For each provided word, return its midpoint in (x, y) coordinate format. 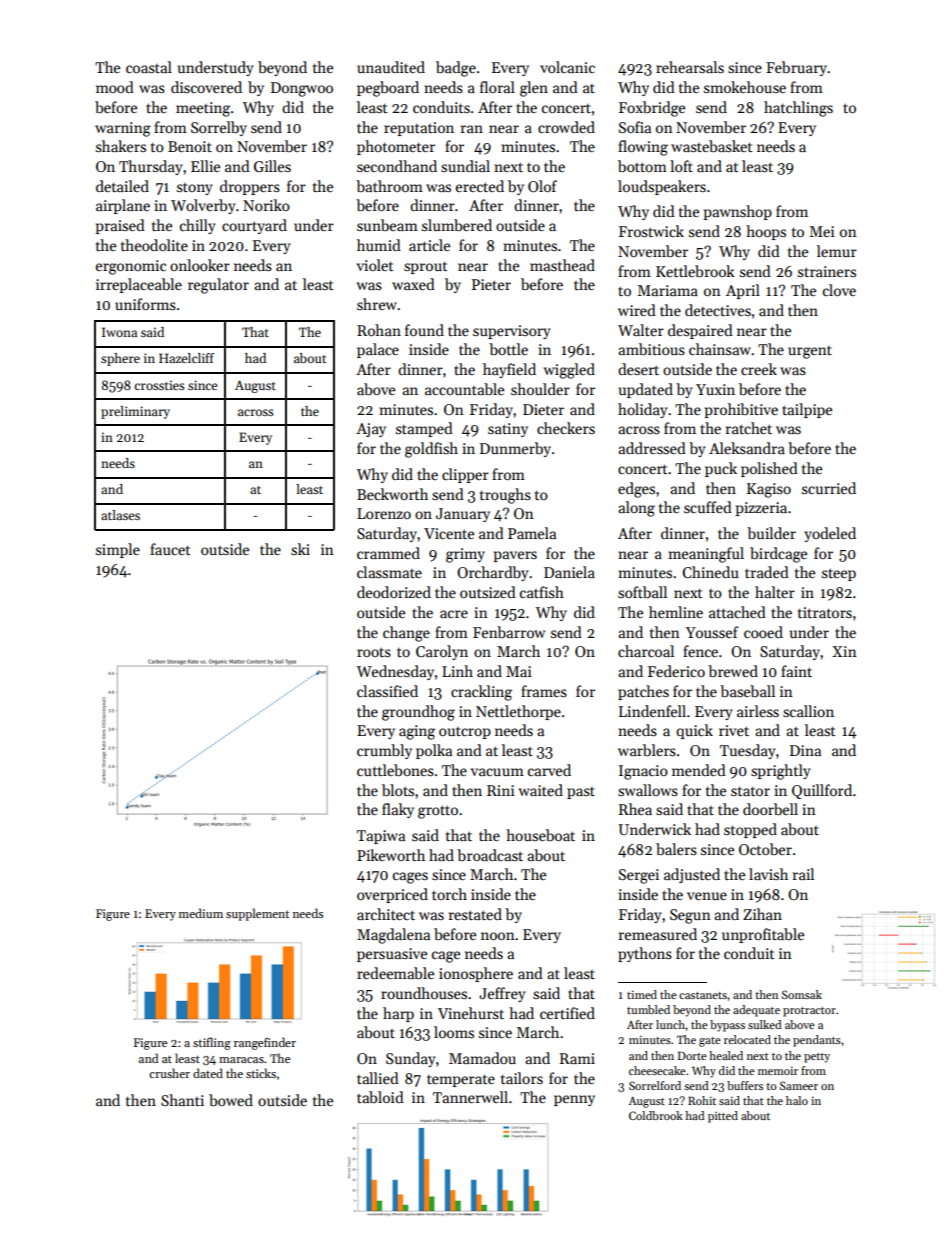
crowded (566, 127)
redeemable (395, 973)
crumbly (384, 751)
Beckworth (392, 494)
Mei (822, 231)
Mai (519, 671)
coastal (149, 67)
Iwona (119, 332)
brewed (733, 671)
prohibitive (741, 410)
